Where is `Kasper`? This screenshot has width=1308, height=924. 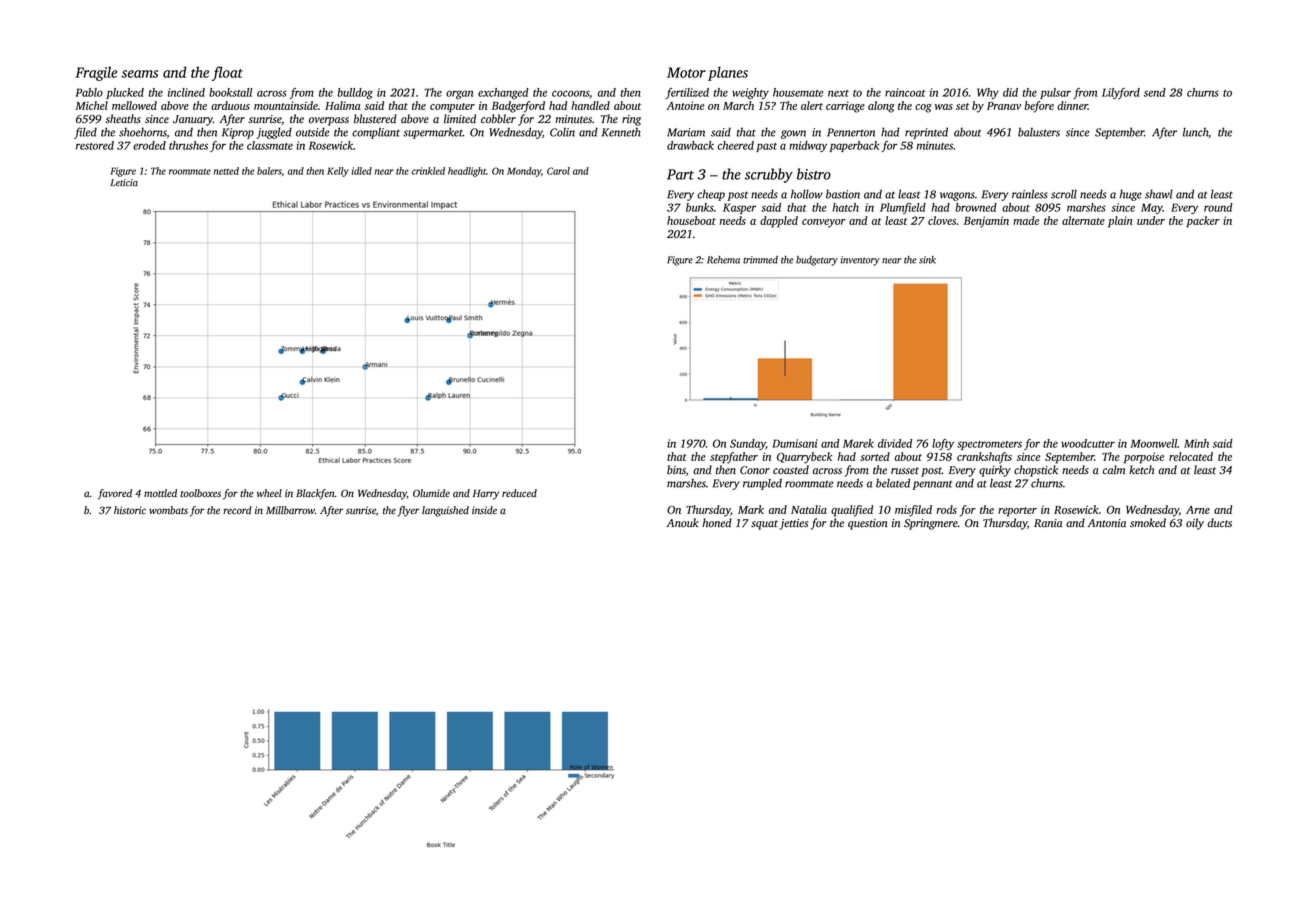
Kasper is located at coordinates (739, 208).
